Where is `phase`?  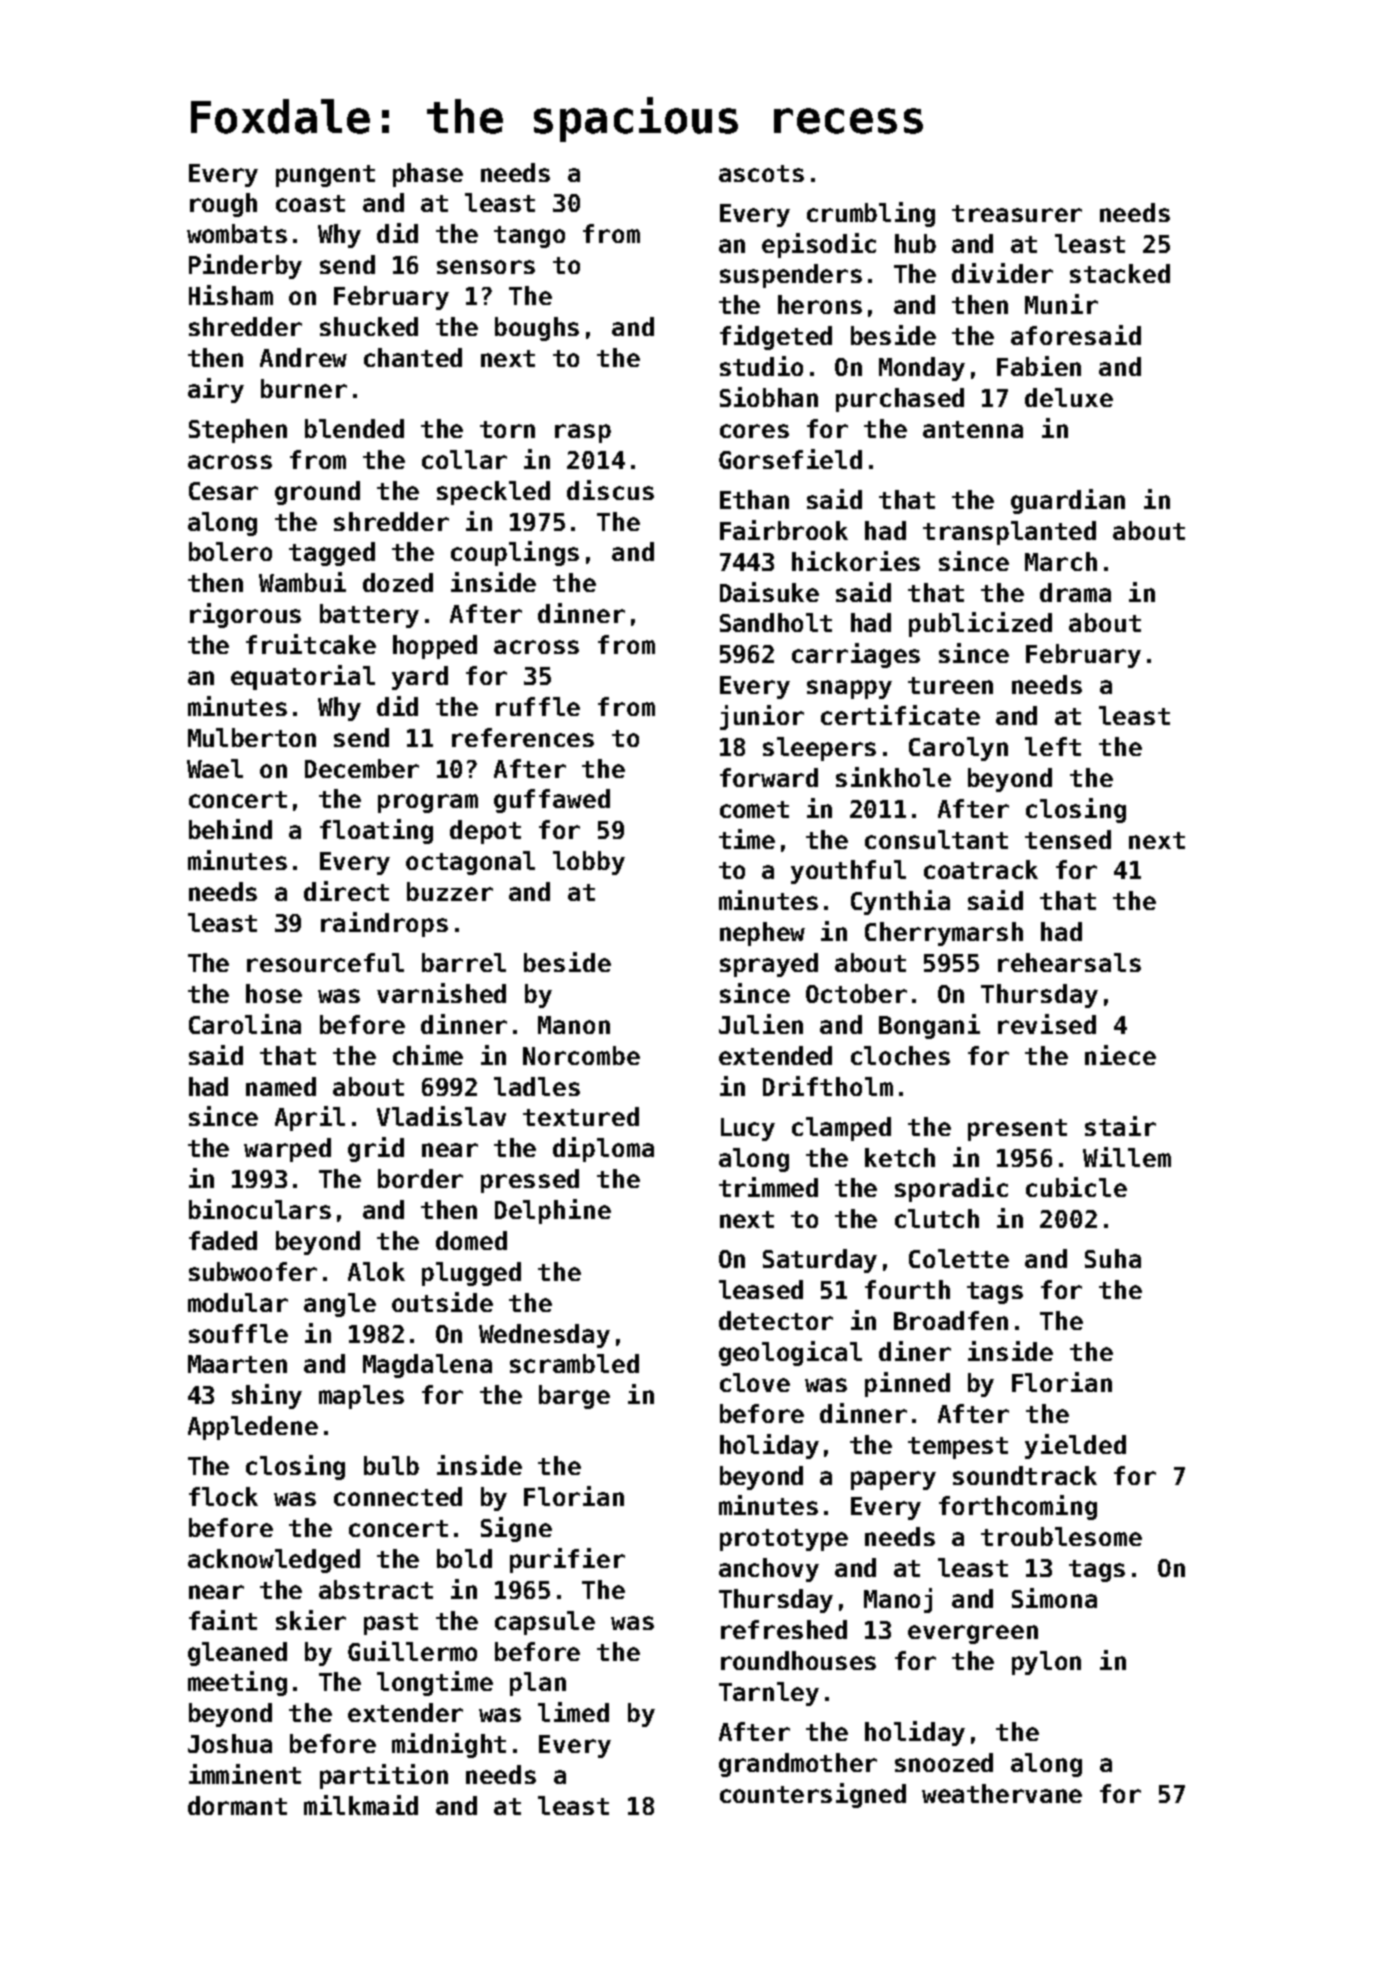
phase is located at coordinates (428, 175).
